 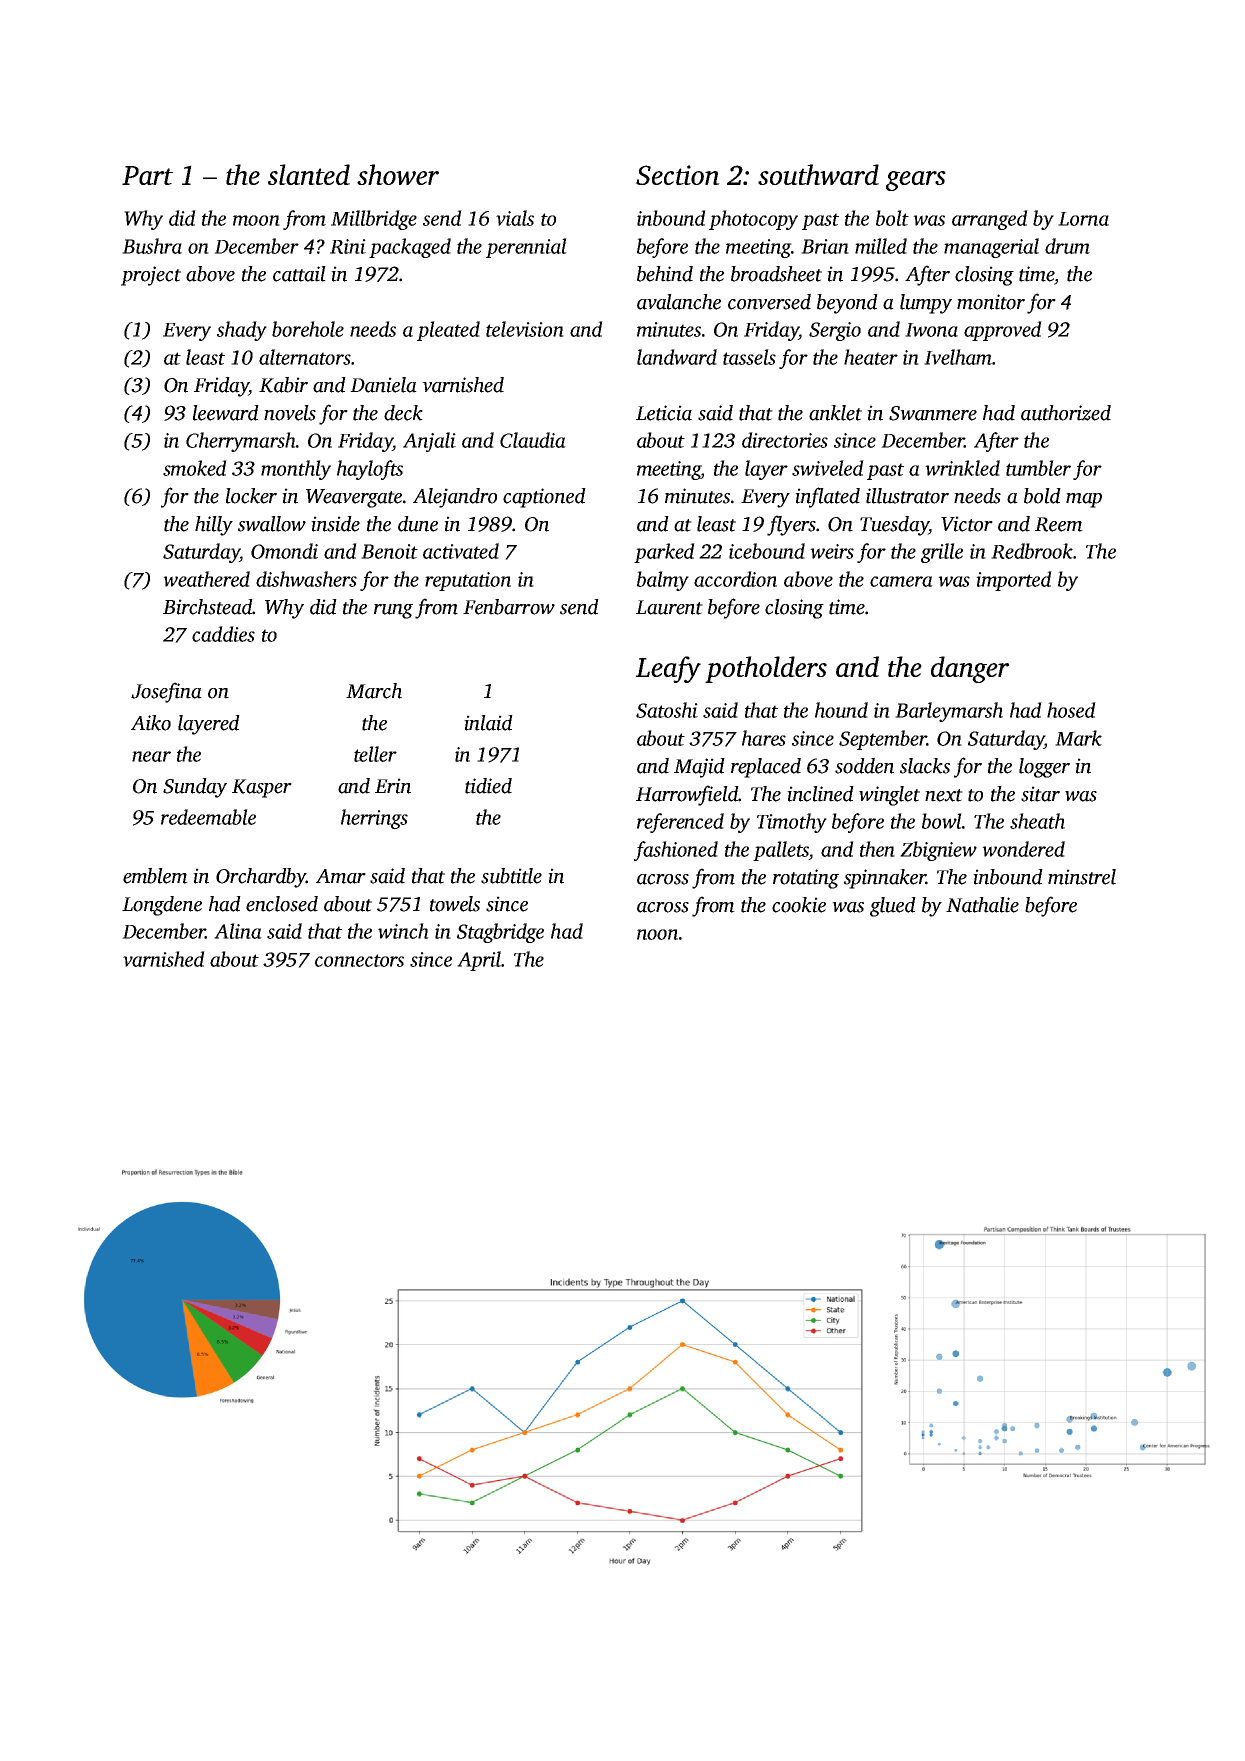 I want to click on Weavergate, so click(x=354, y=498).
